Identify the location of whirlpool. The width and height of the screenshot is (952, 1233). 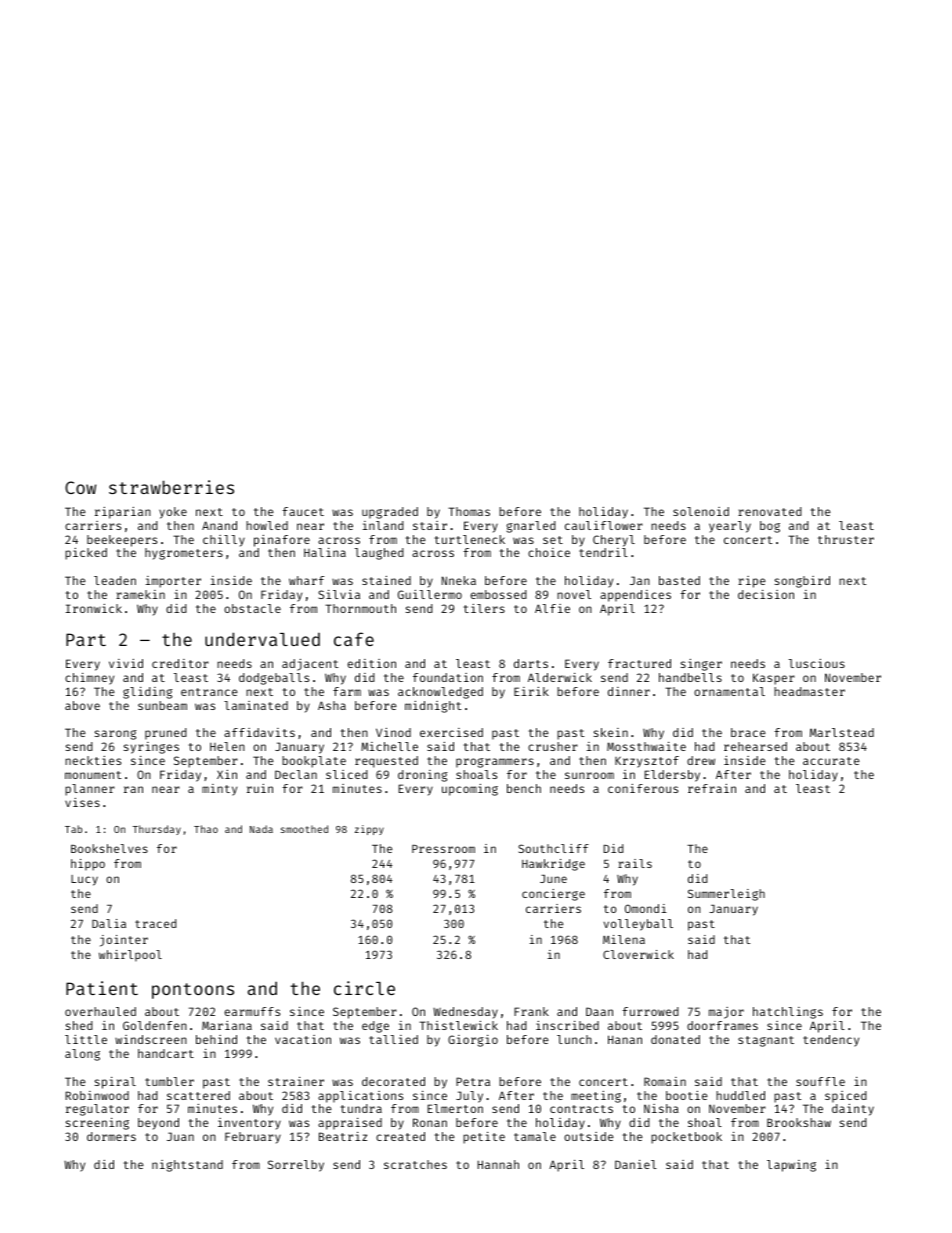
(130, 956).
